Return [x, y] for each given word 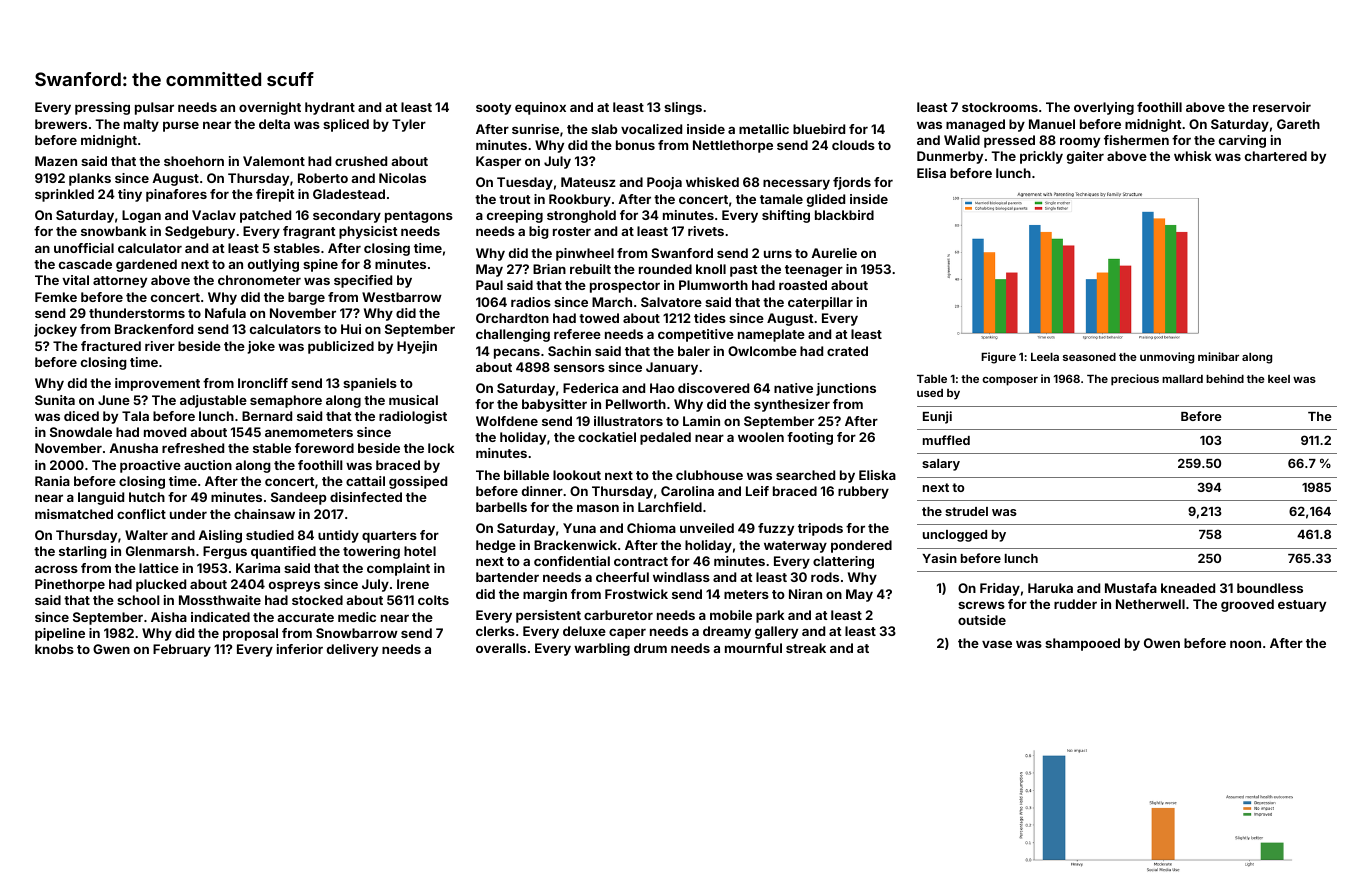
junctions [846, 389]
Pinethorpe [70, 585]
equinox [540, 108]
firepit [275, 195]
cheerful [622, 577]
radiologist [413, 417]
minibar [1218, 356]
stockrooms [1000, 107]
